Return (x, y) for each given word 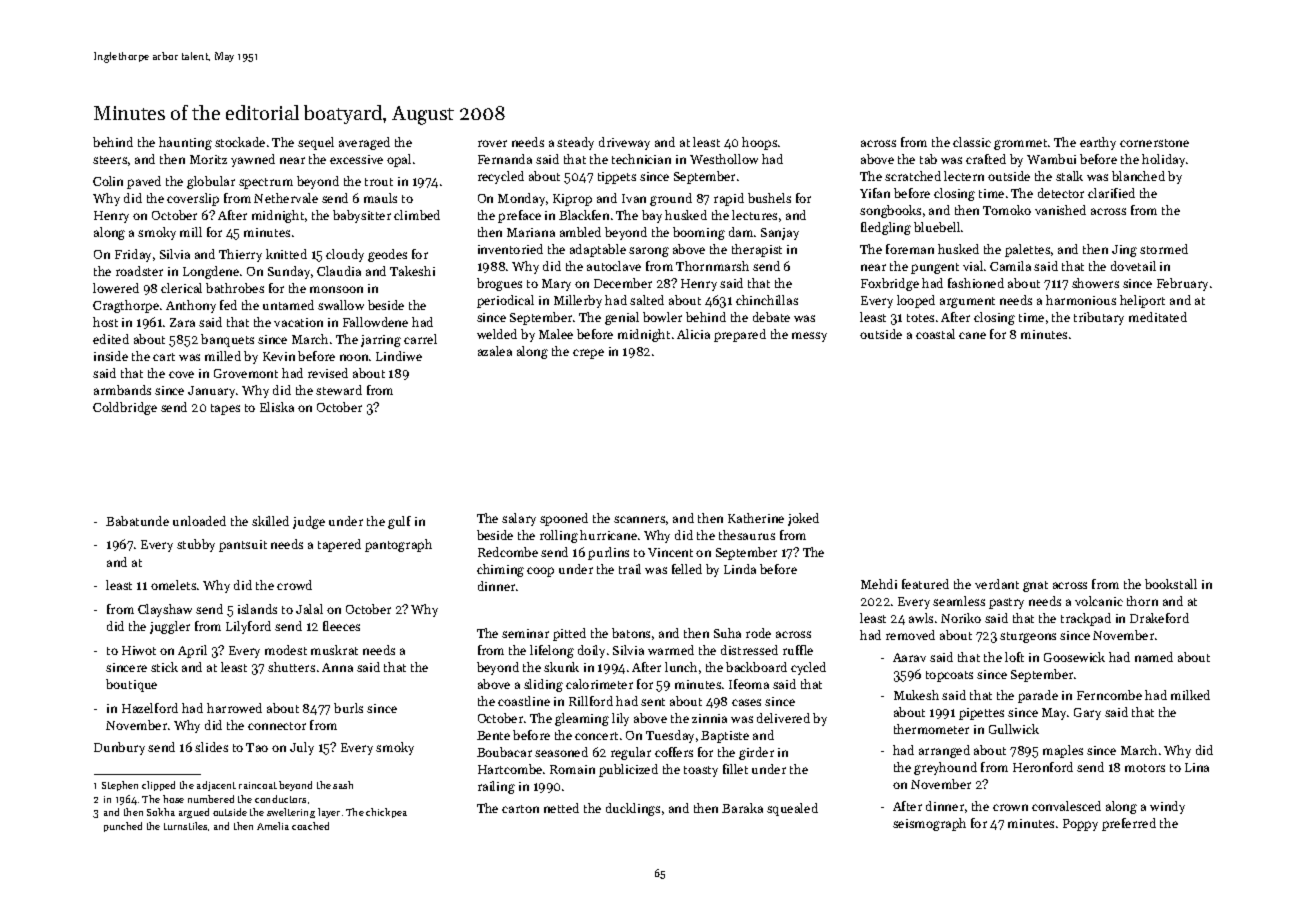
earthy (1098, 143)
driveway (624, 143)
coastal (935, 334)
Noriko (961, 618)
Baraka (742, 808)
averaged (364, 143)
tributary (1099, 318)
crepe (588, 354)
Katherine (756, 518)
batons (631, 633)
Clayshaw (165, 610)
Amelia (273, 826)
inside (111, 356)
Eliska (277, 407)
